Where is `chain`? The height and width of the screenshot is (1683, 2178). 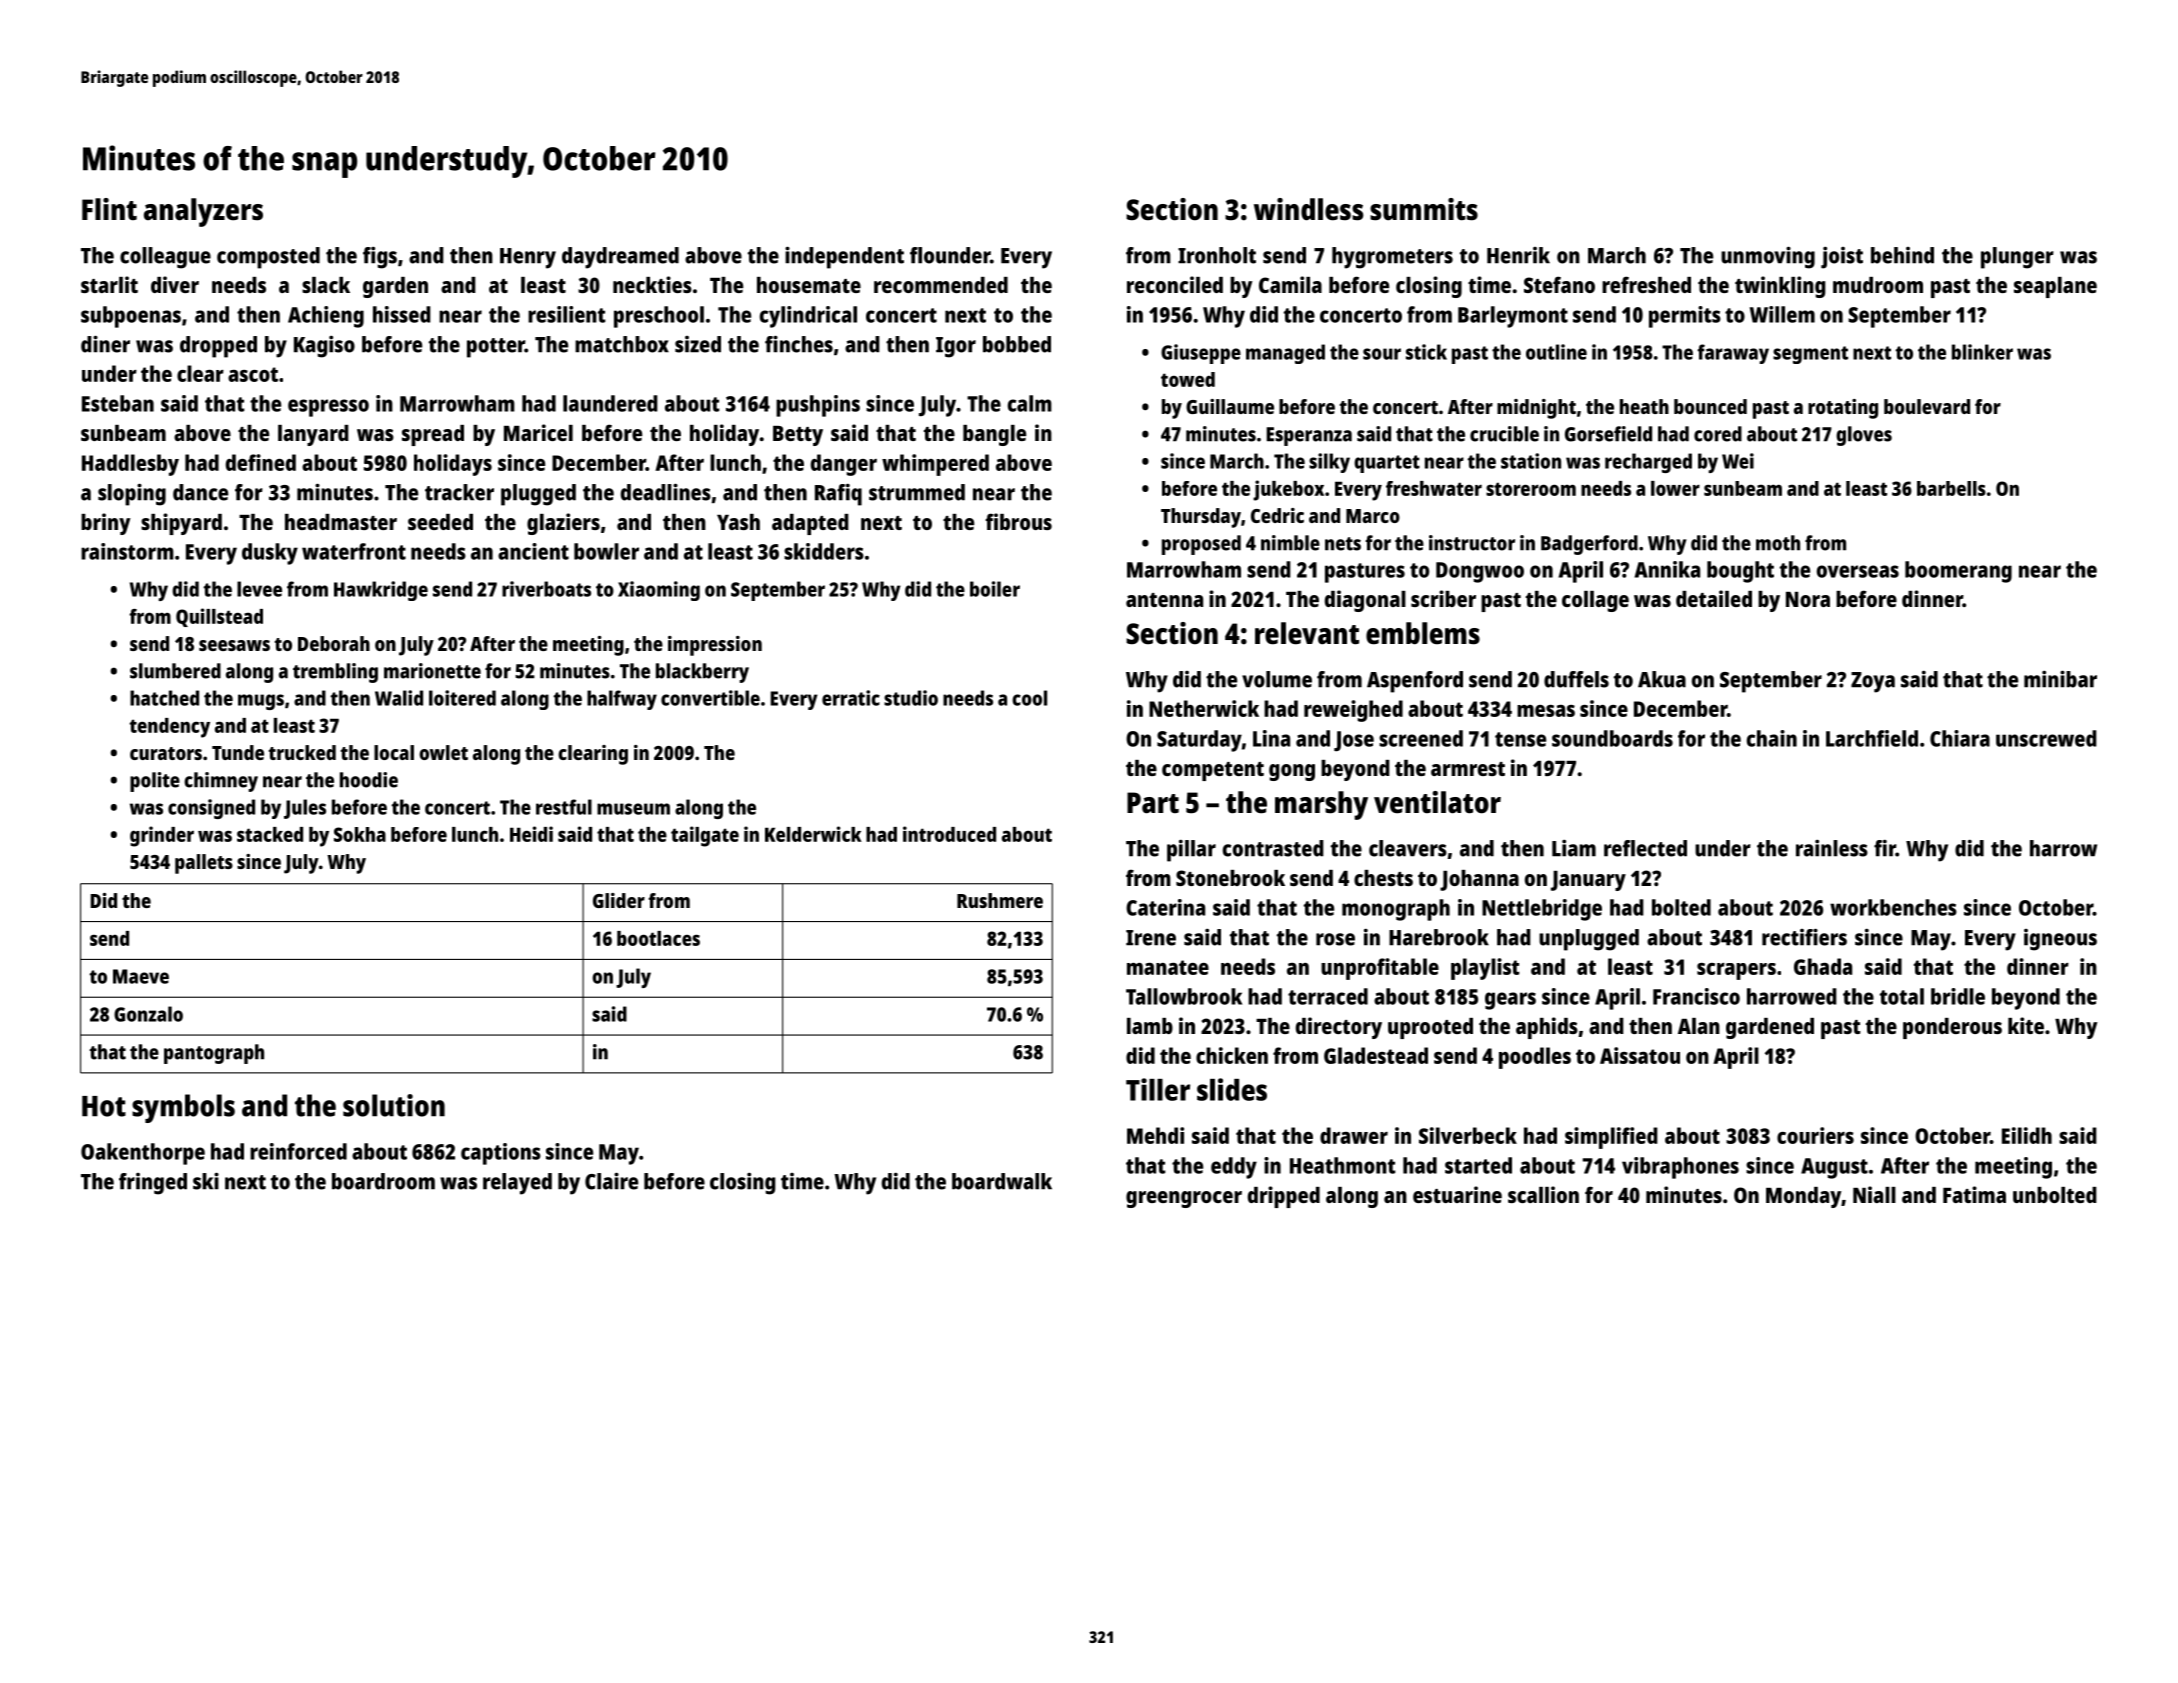
chain is located at coordinates (1772, 738).
